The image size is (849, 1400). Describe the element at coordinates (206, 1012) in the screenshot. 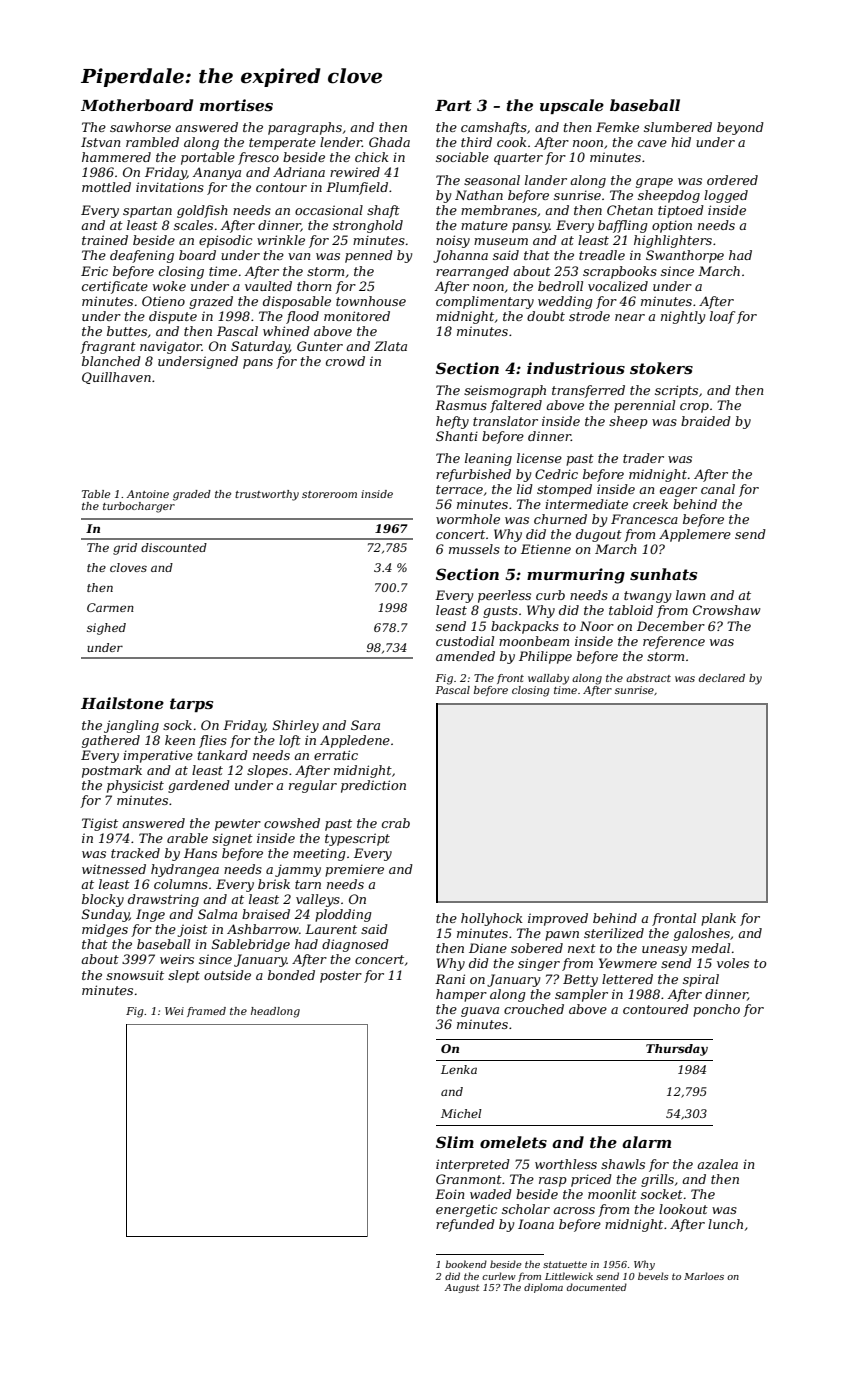

I see `framed` at that location.
